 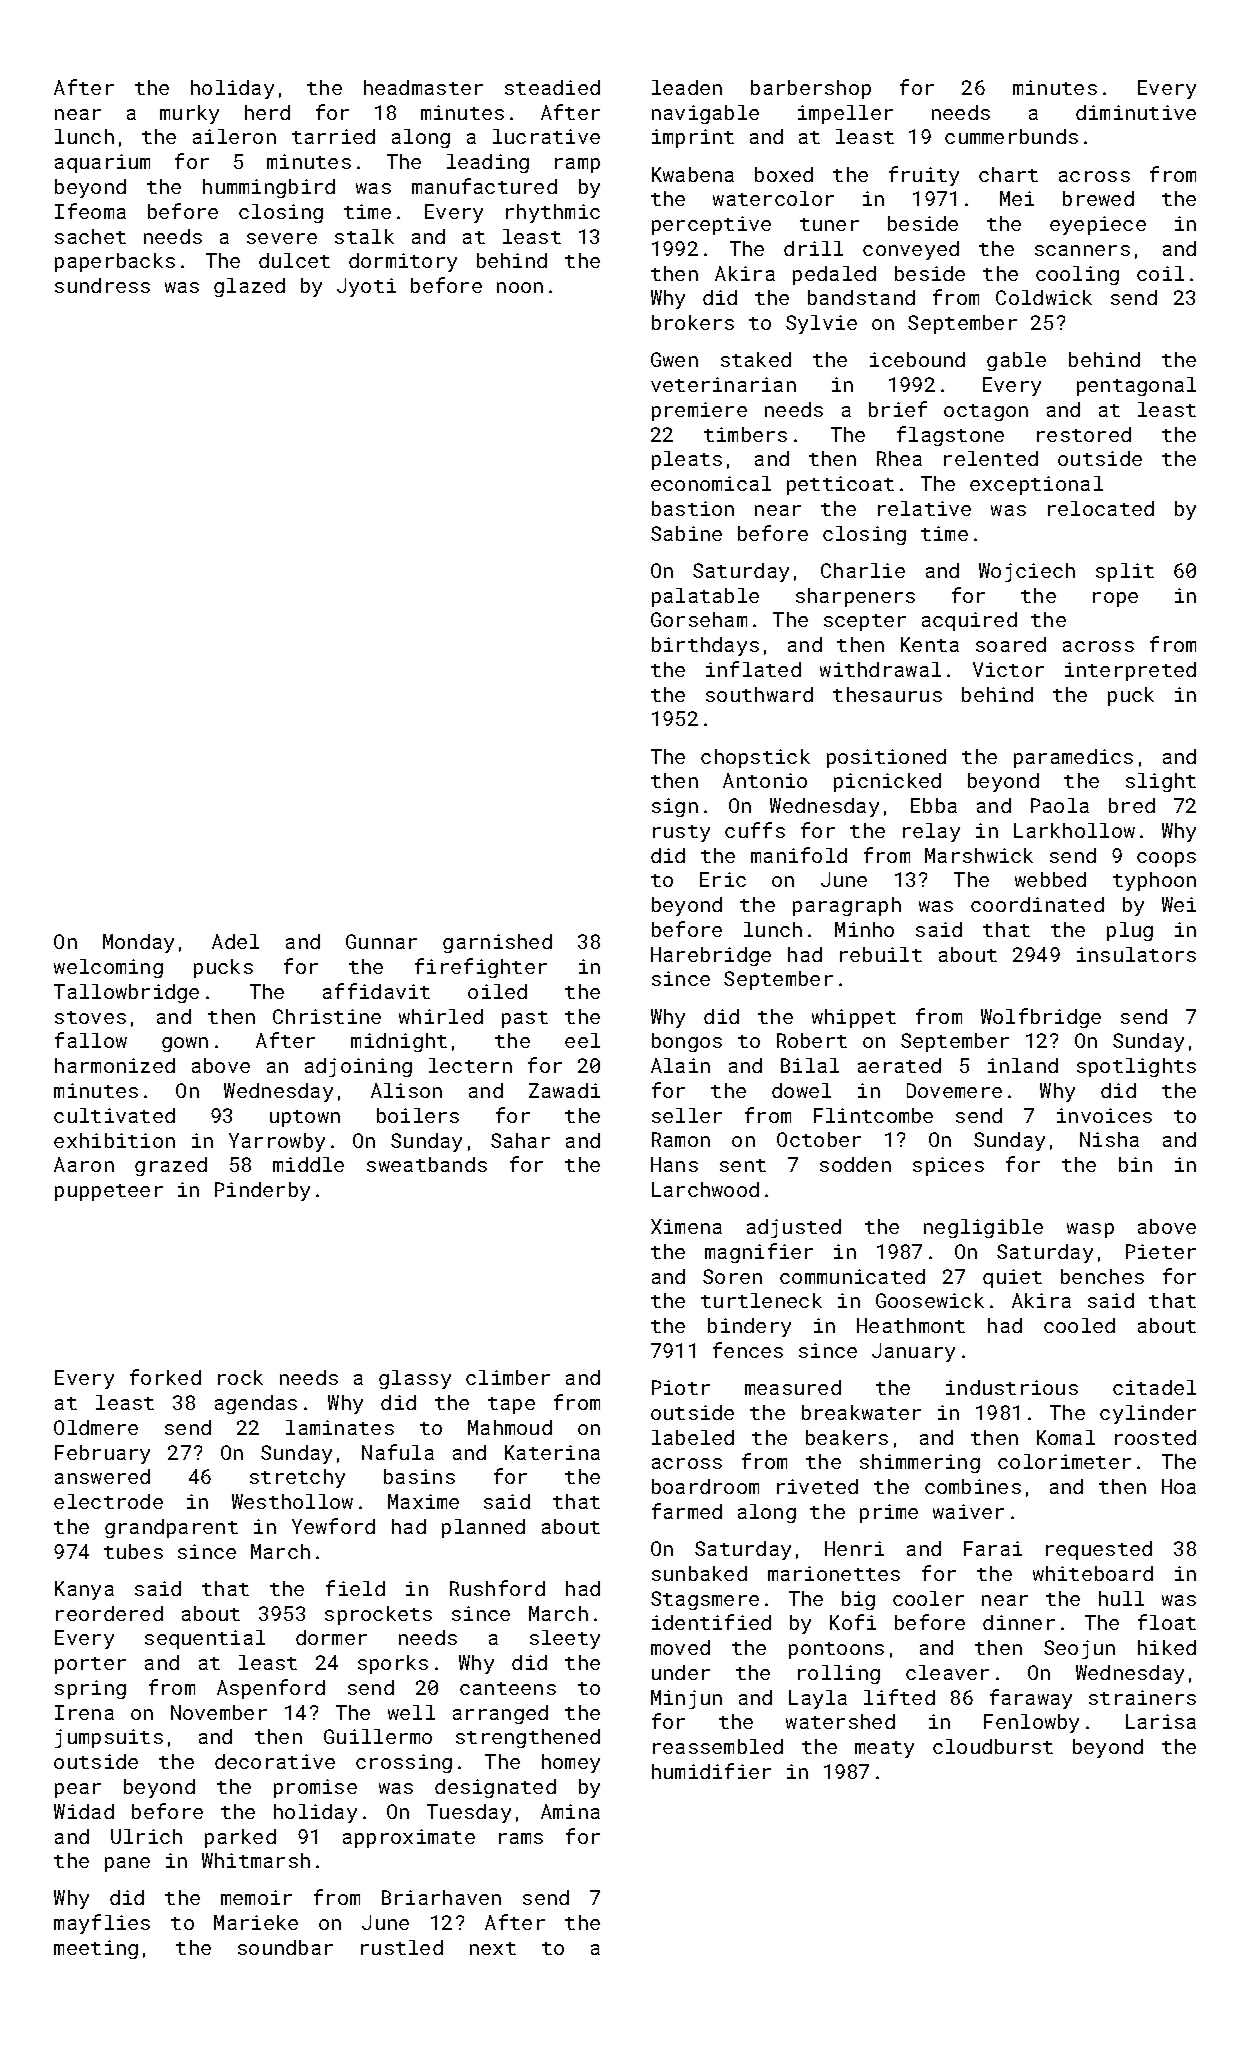 I want to click on meaty, so click(x=884, y=1749).
